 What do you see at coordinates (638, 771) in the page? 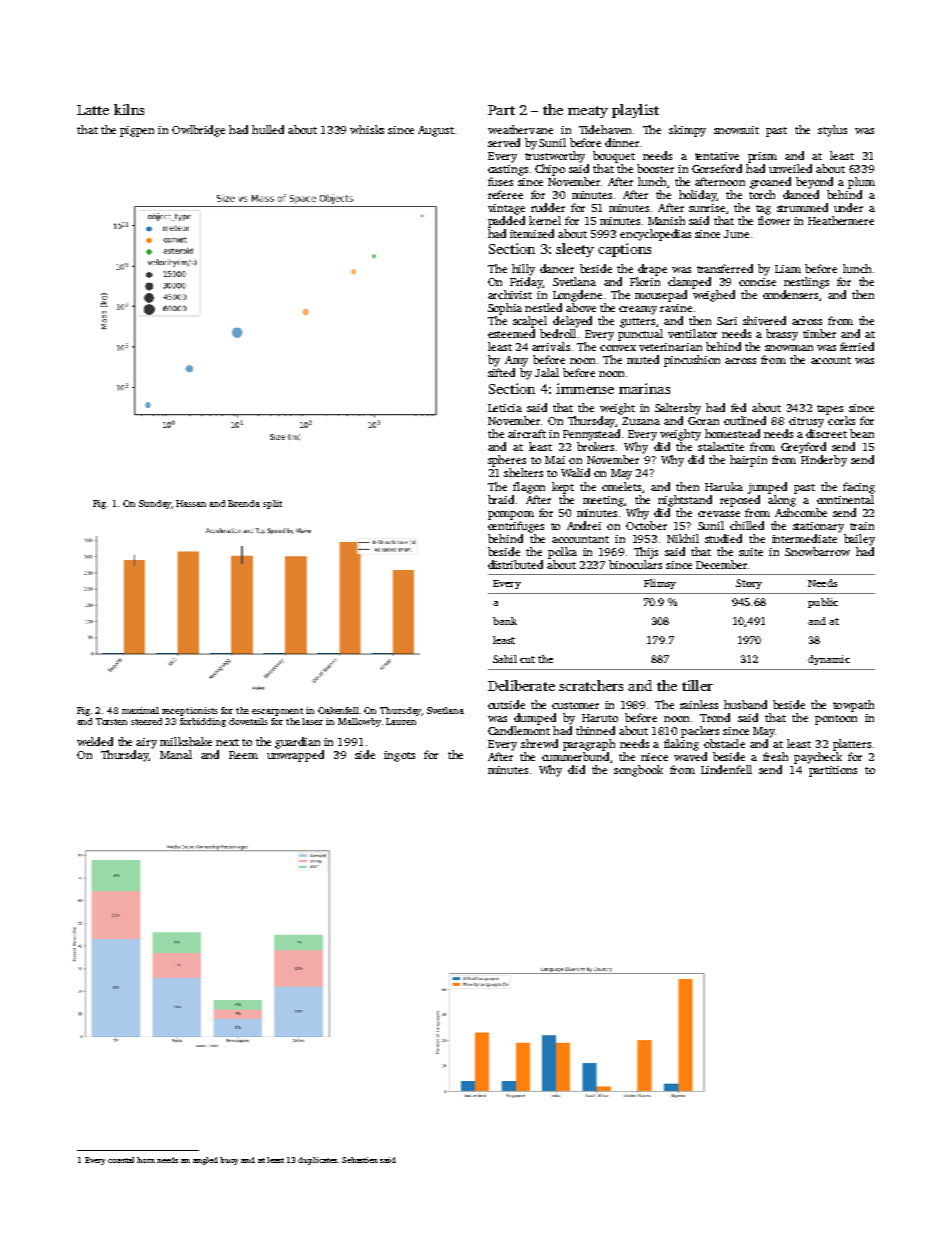
I see `songbook` at bounding box center [638, 771].
